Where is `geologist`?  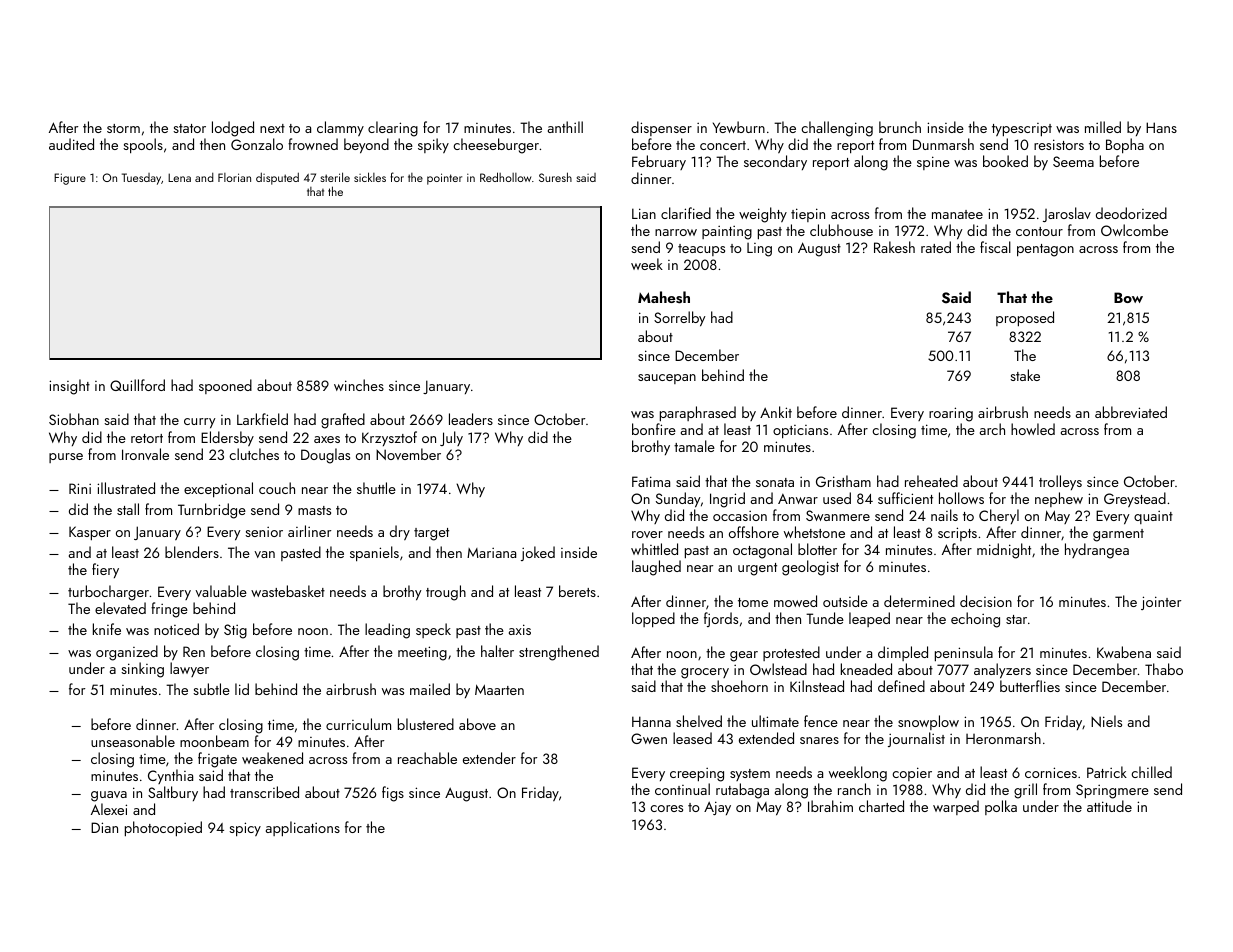 geologist is located at coordinates (810, 568).
